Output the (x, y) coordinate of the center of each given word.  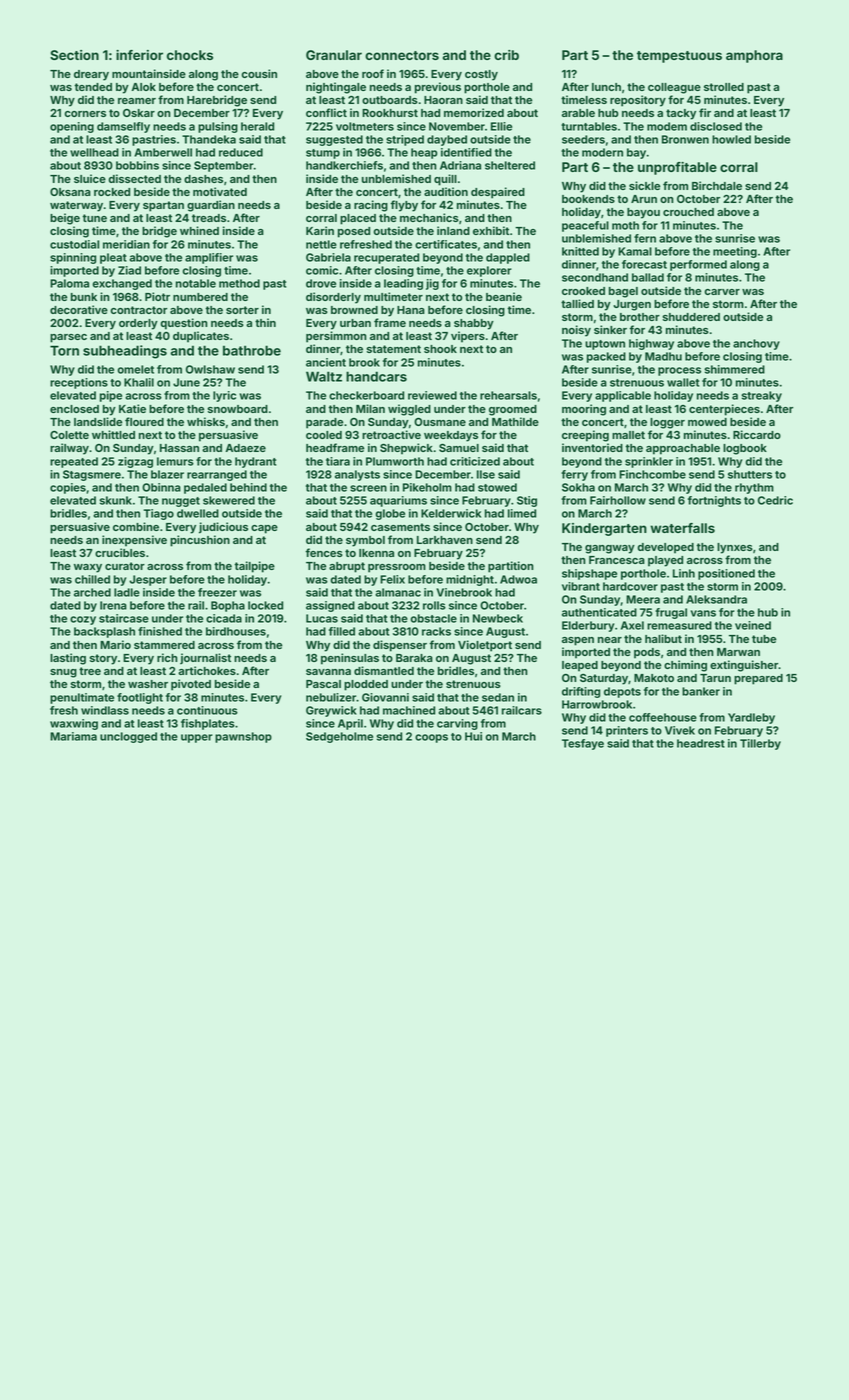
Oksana (70, 192)
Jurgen (632, 305)
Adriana (460, 165)
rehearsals (508, 395)
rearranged (217, 475)
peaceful (585, 226)
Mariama (73, 736)
